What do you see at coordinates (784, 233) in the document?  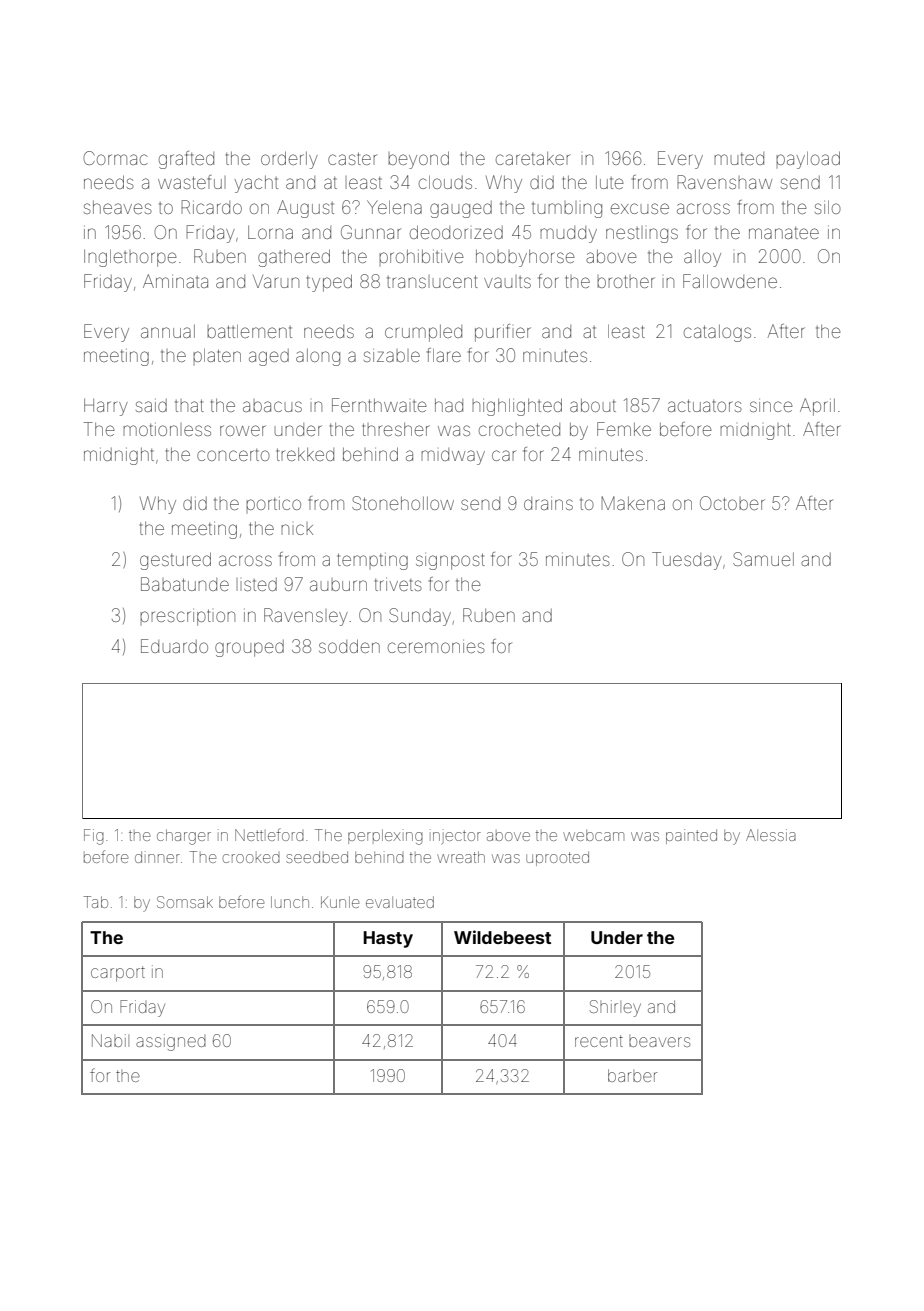 I see `manatee` at bounding box center [784, 233].
